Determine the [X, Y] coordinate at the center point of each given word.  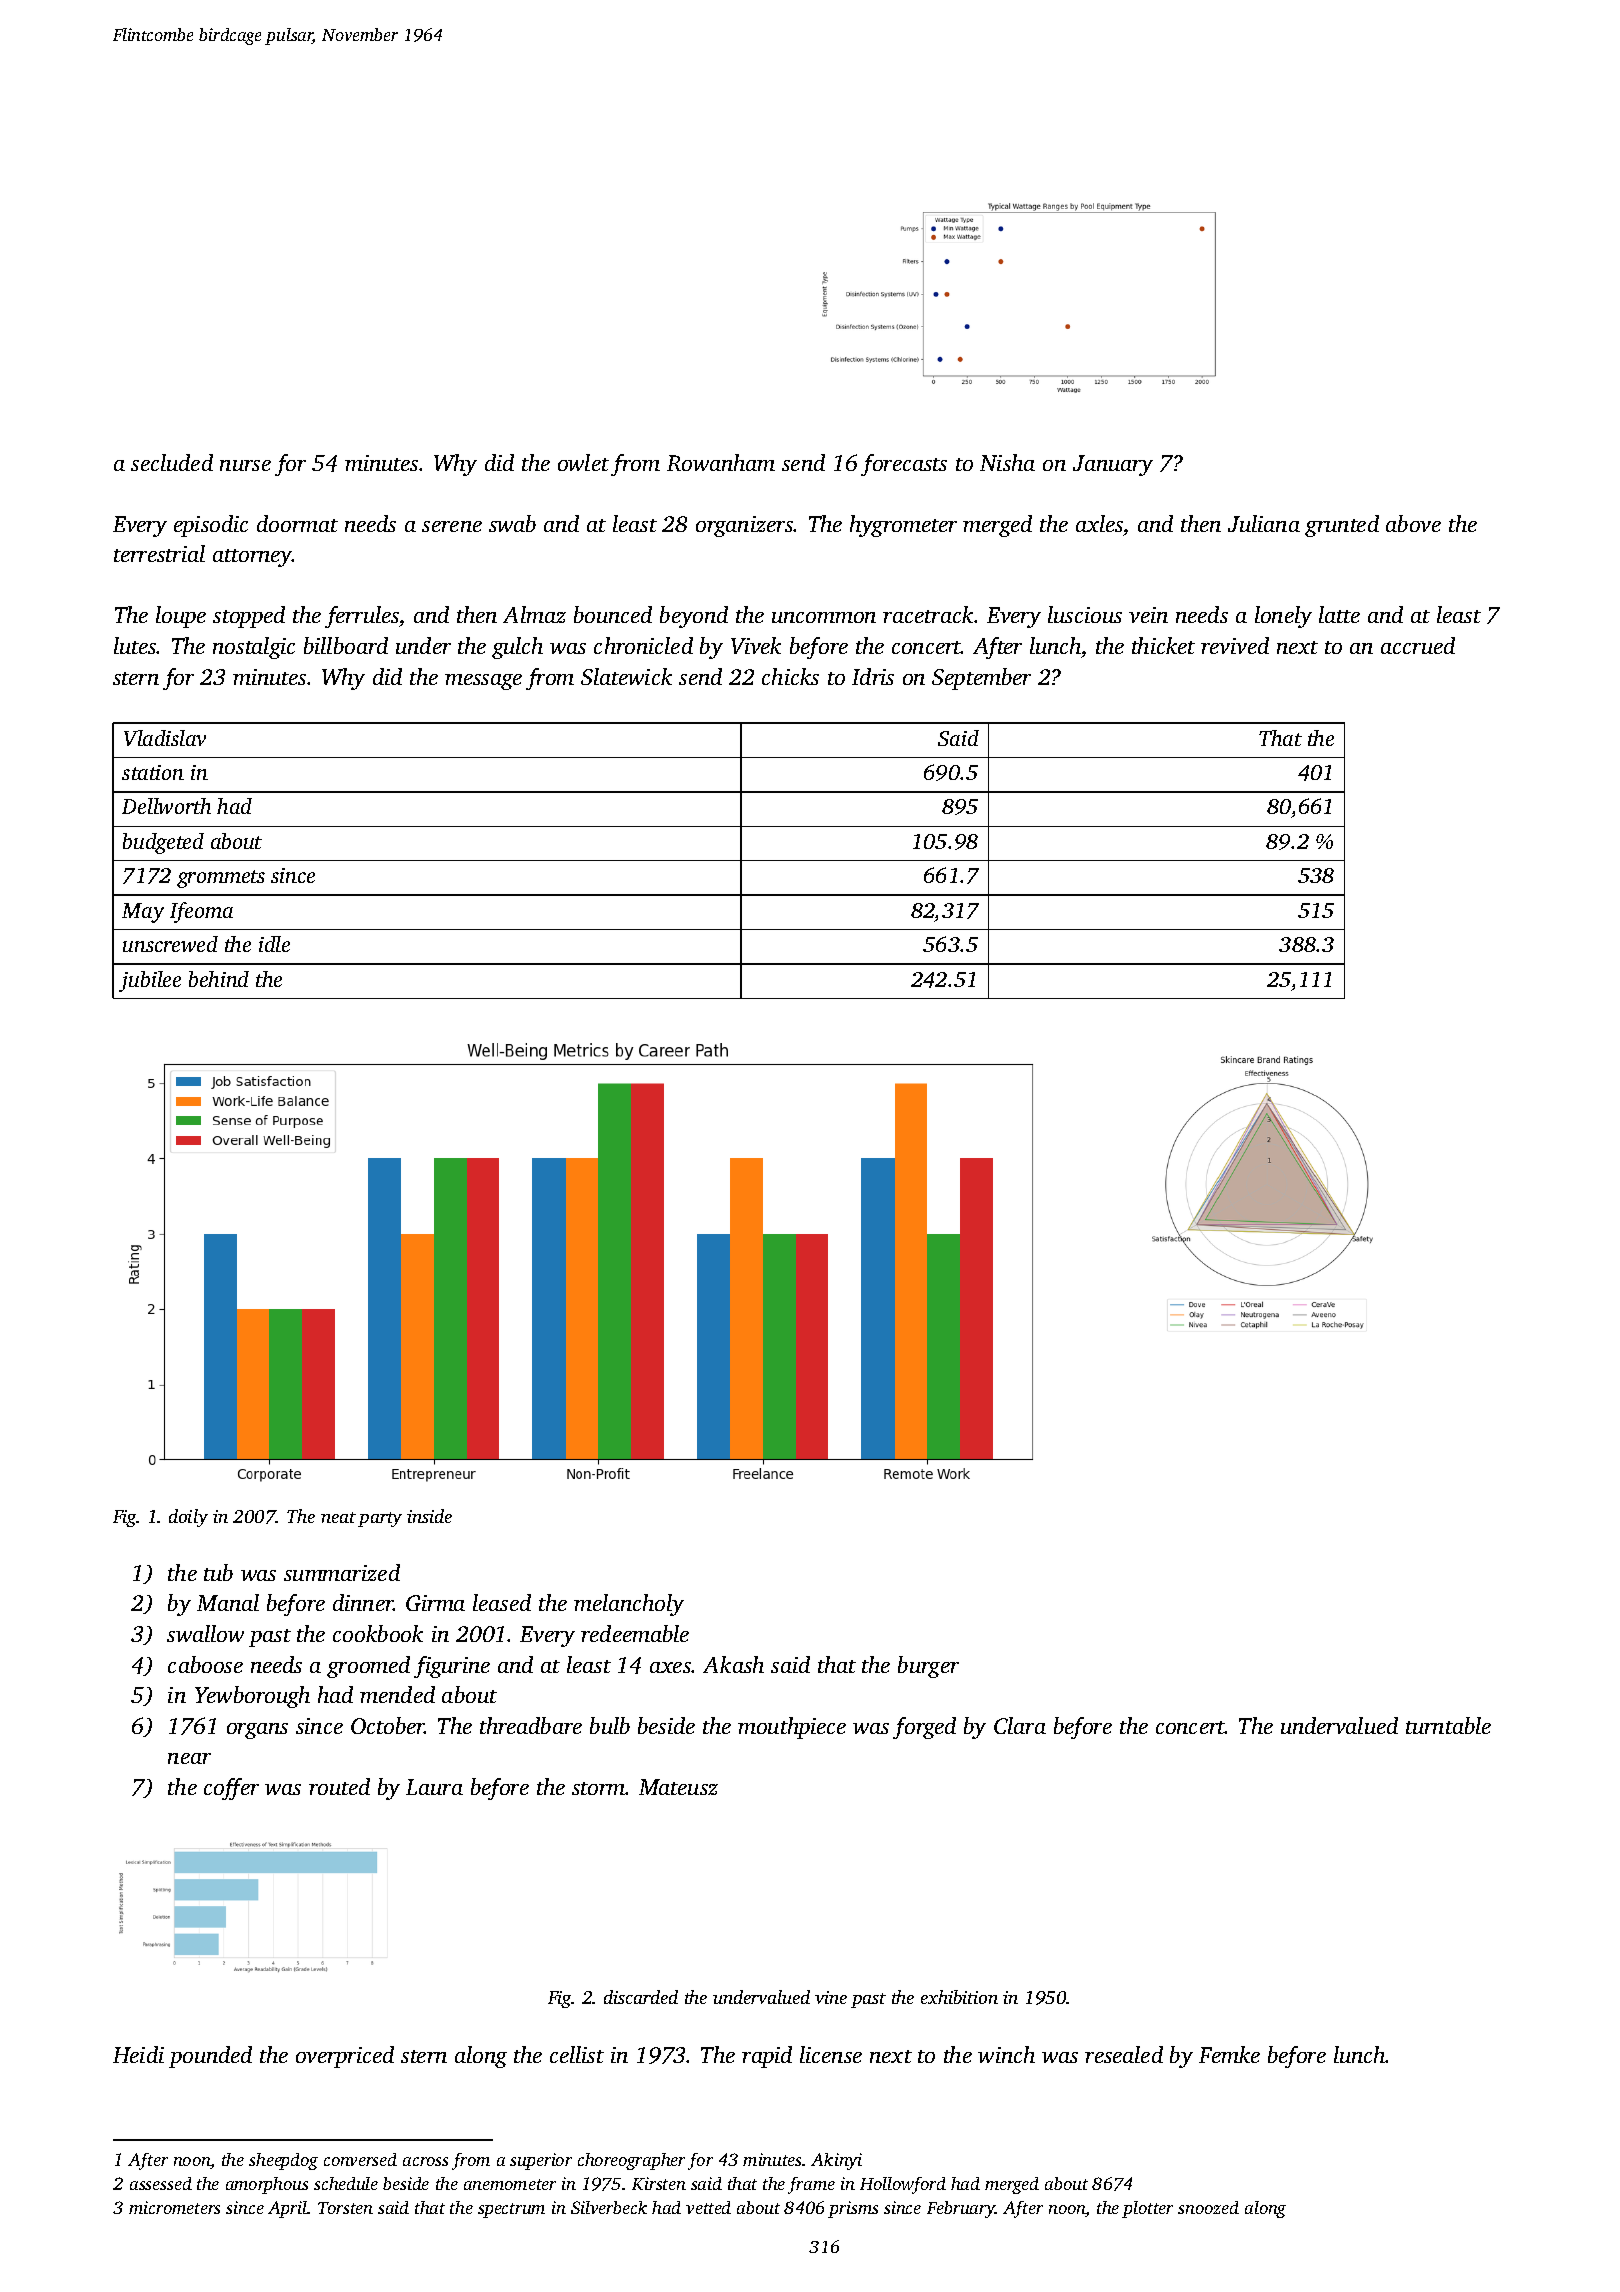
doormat [297, 523]
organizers [745, 526]
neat [338, 1517]
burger [928, 1667]
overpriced [345, 2057]
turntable [1448, 1725]
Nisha [1007, 462]
